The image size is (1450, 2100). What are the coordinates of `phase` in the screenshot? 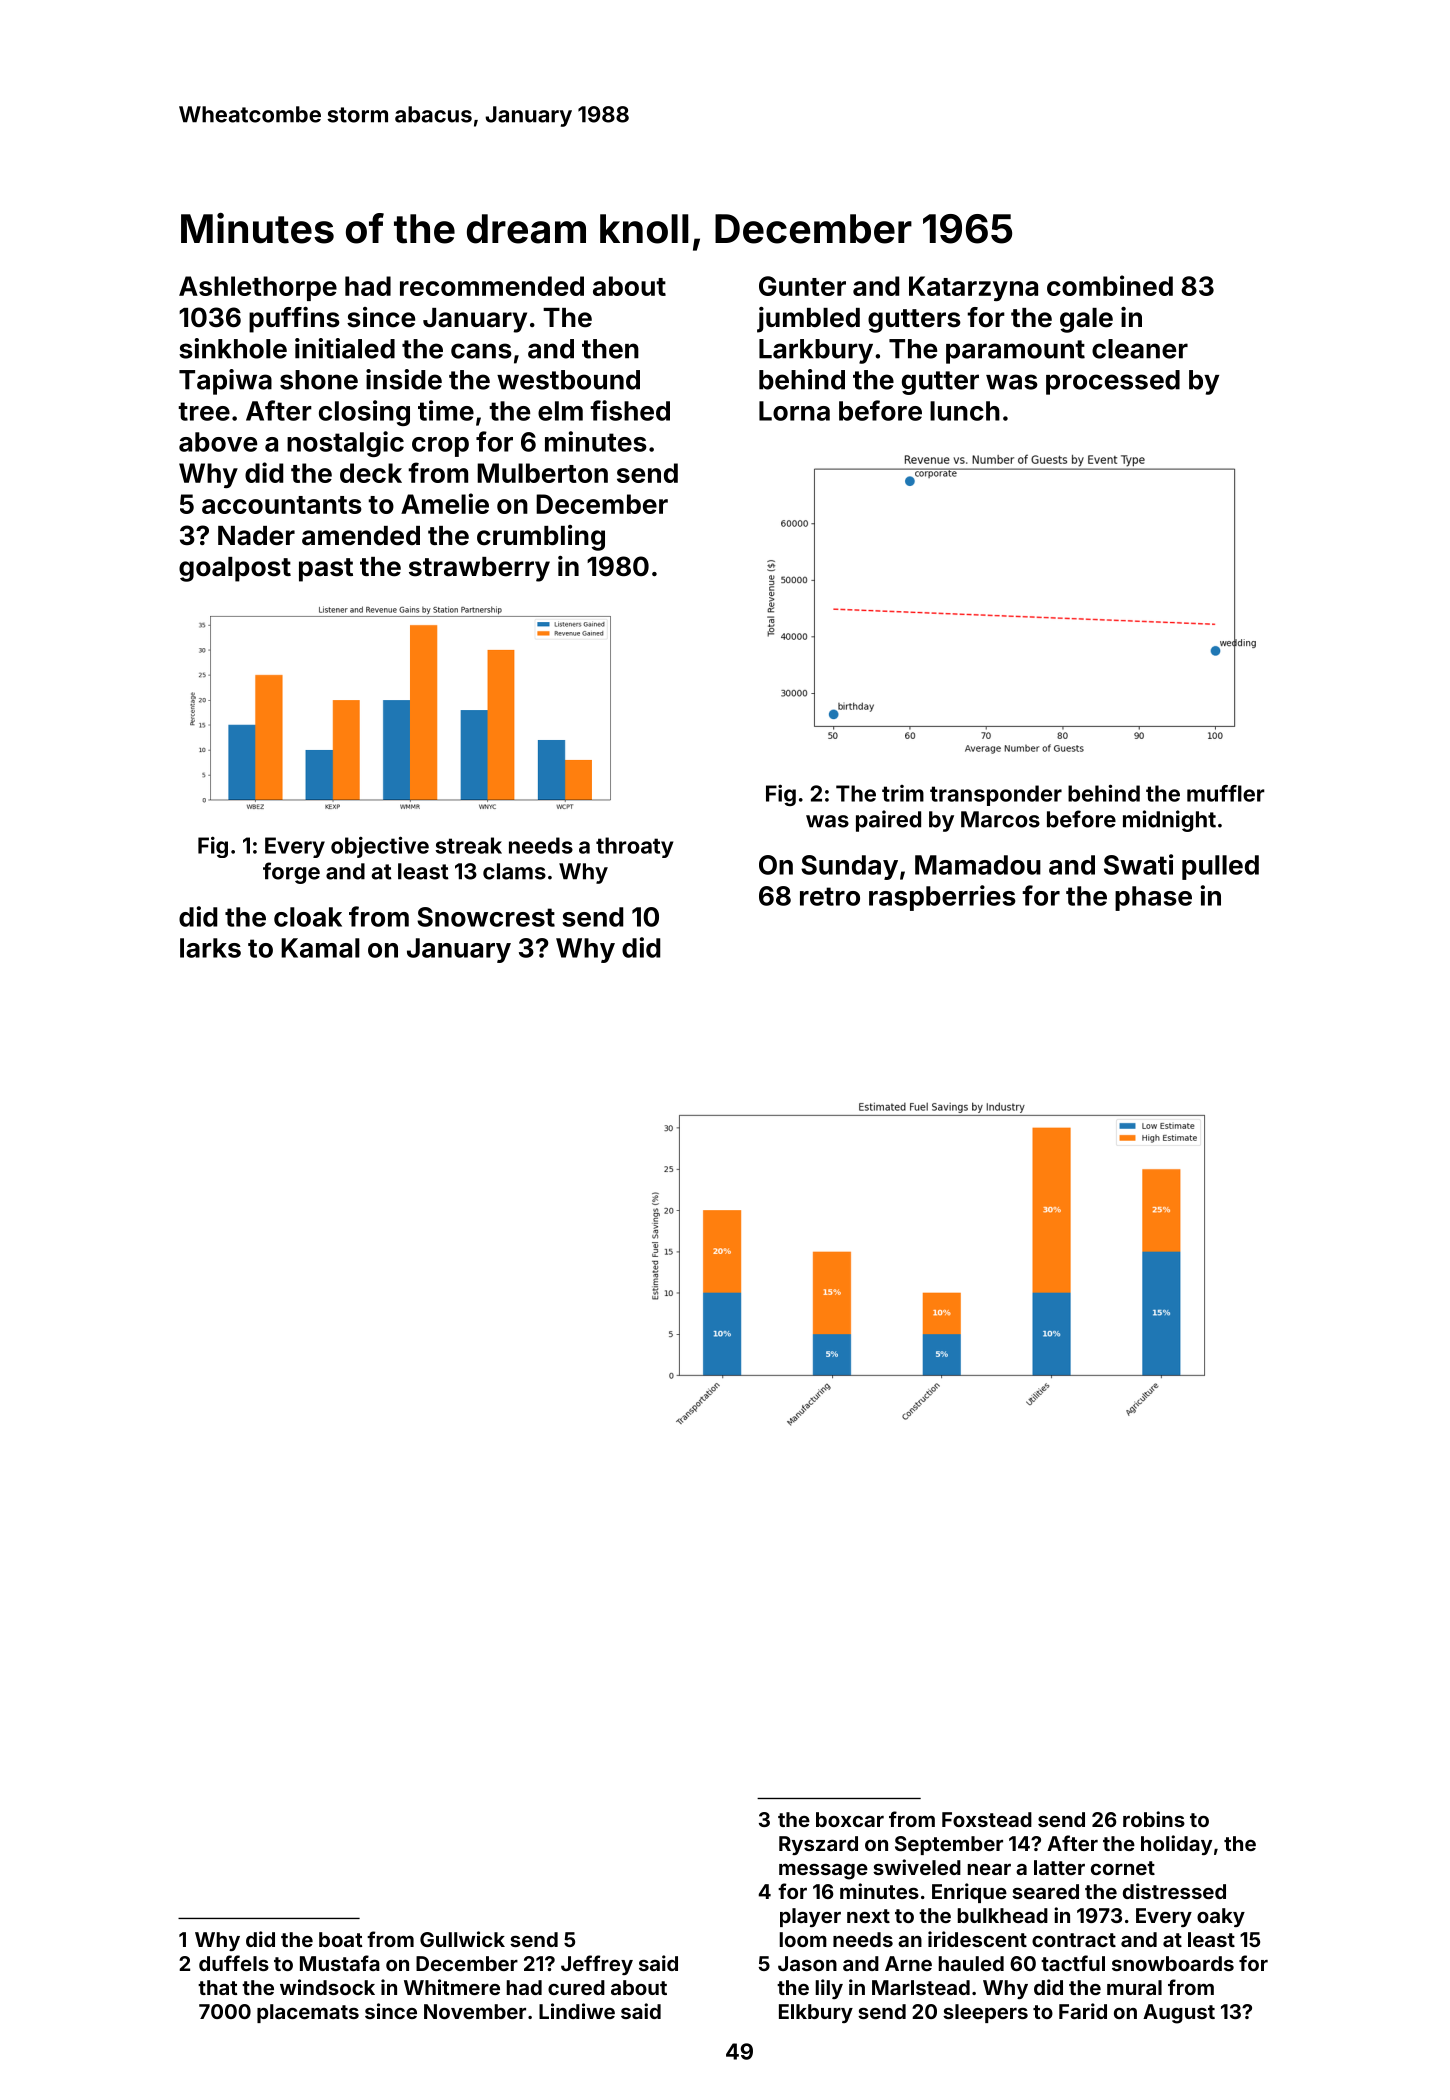 It's located at (1153, 898).
